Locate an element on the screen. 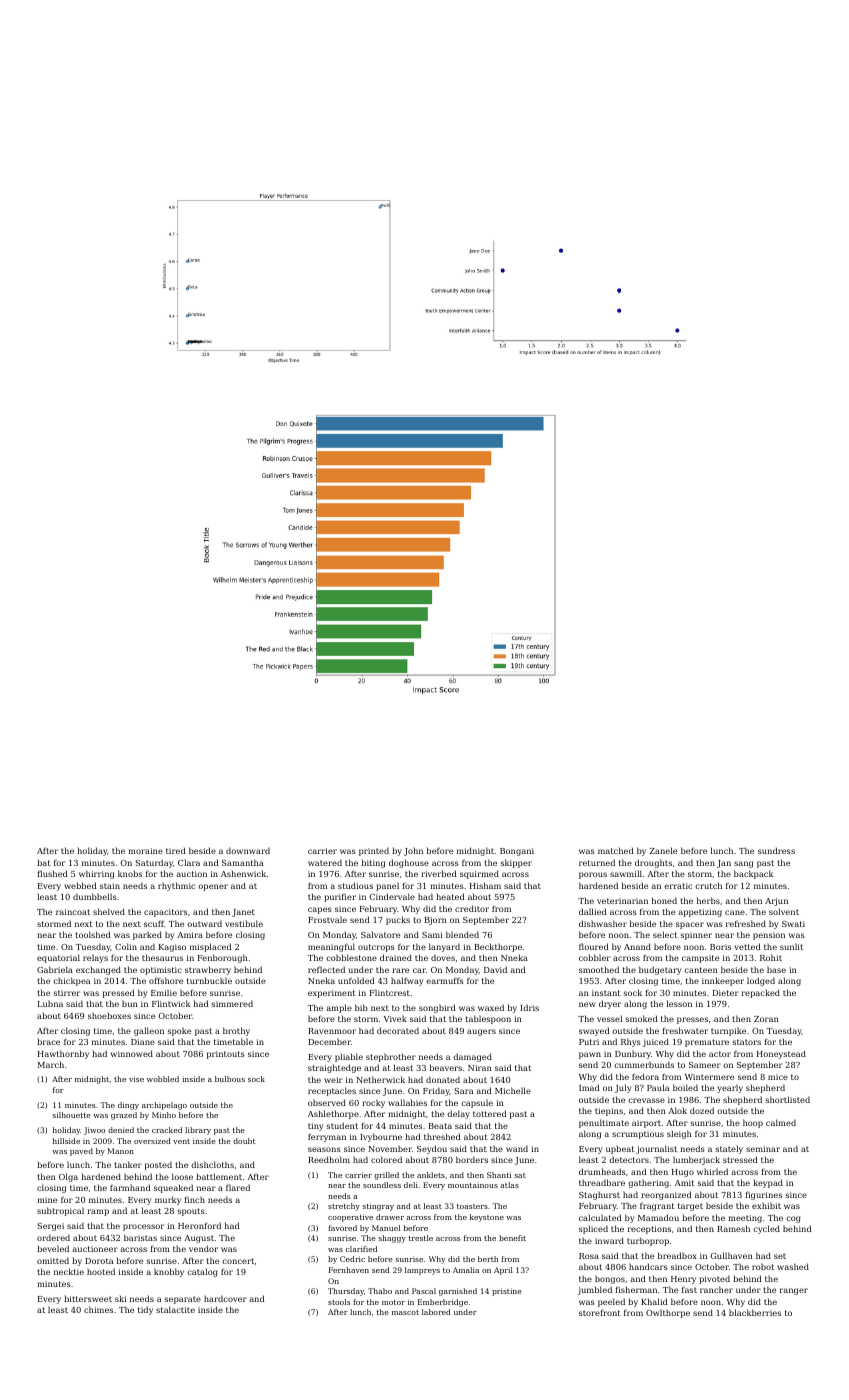  returned is located at coordinates (597, 862).
